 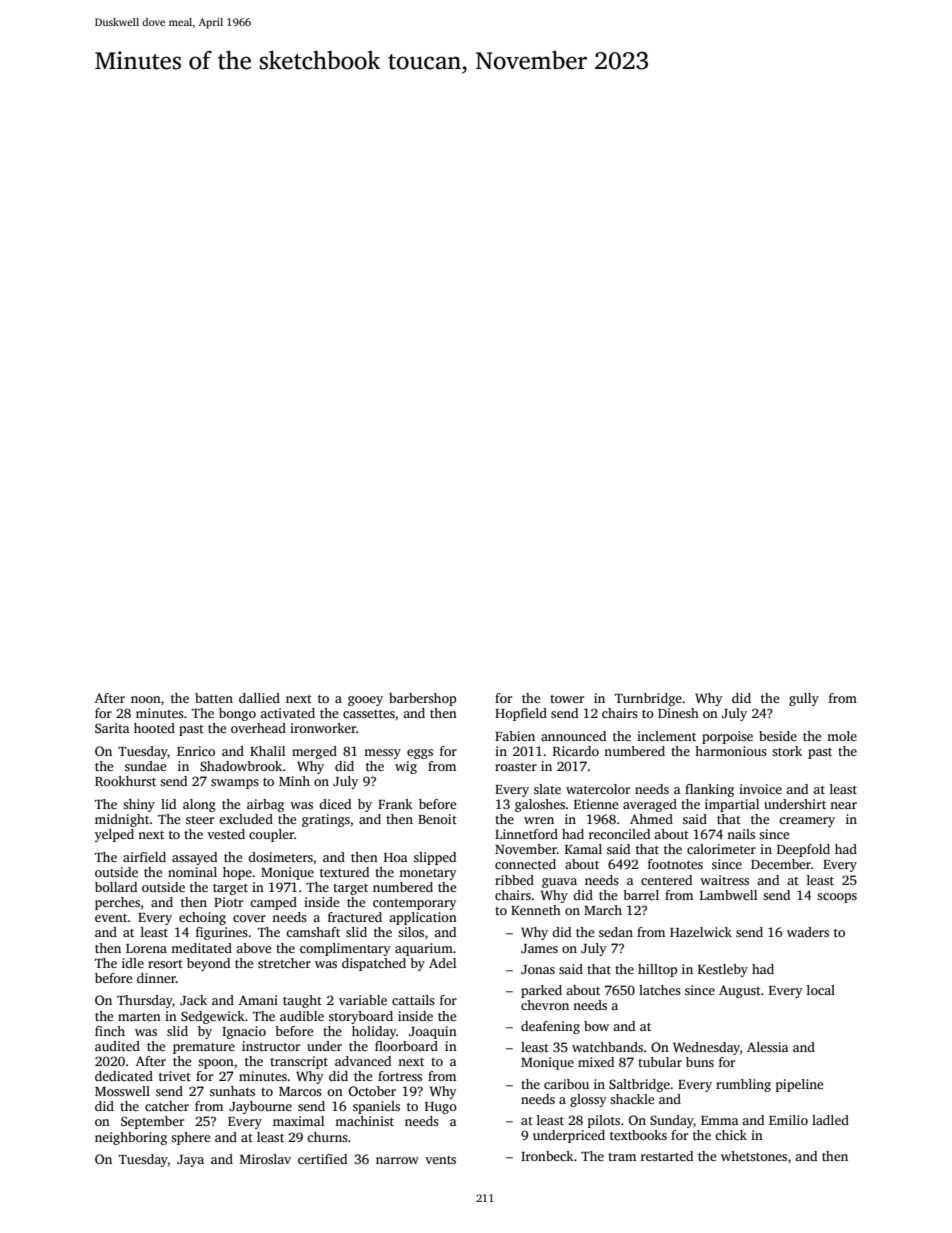 What do you see at coordinates (536, 910) in the screenshot?
I see `Kenneth` at bounding box center [536, 910].
